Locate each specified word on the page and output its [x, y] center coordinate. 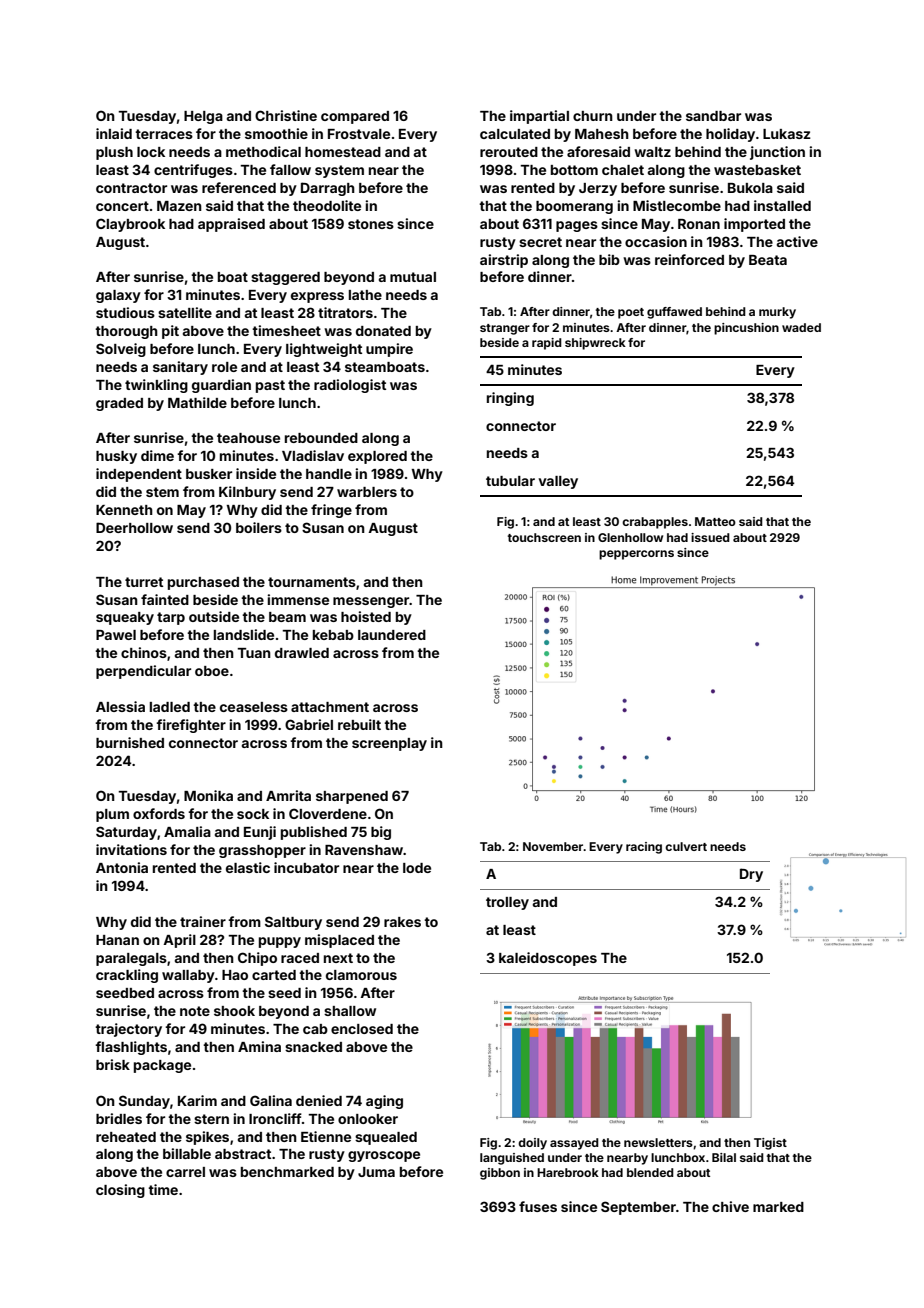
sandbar [713, 116]
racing [644, 848]
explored [377, 457]
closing [120, 1191]
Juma [376, 1172]
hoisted [366, 616]
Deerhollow [134, 527]
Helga [203, 117]
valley [558, 482]
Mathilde [197, 402]
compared [355, 117]
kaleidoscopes [548, 959]
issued [710, 537]
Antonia [122, 867]
